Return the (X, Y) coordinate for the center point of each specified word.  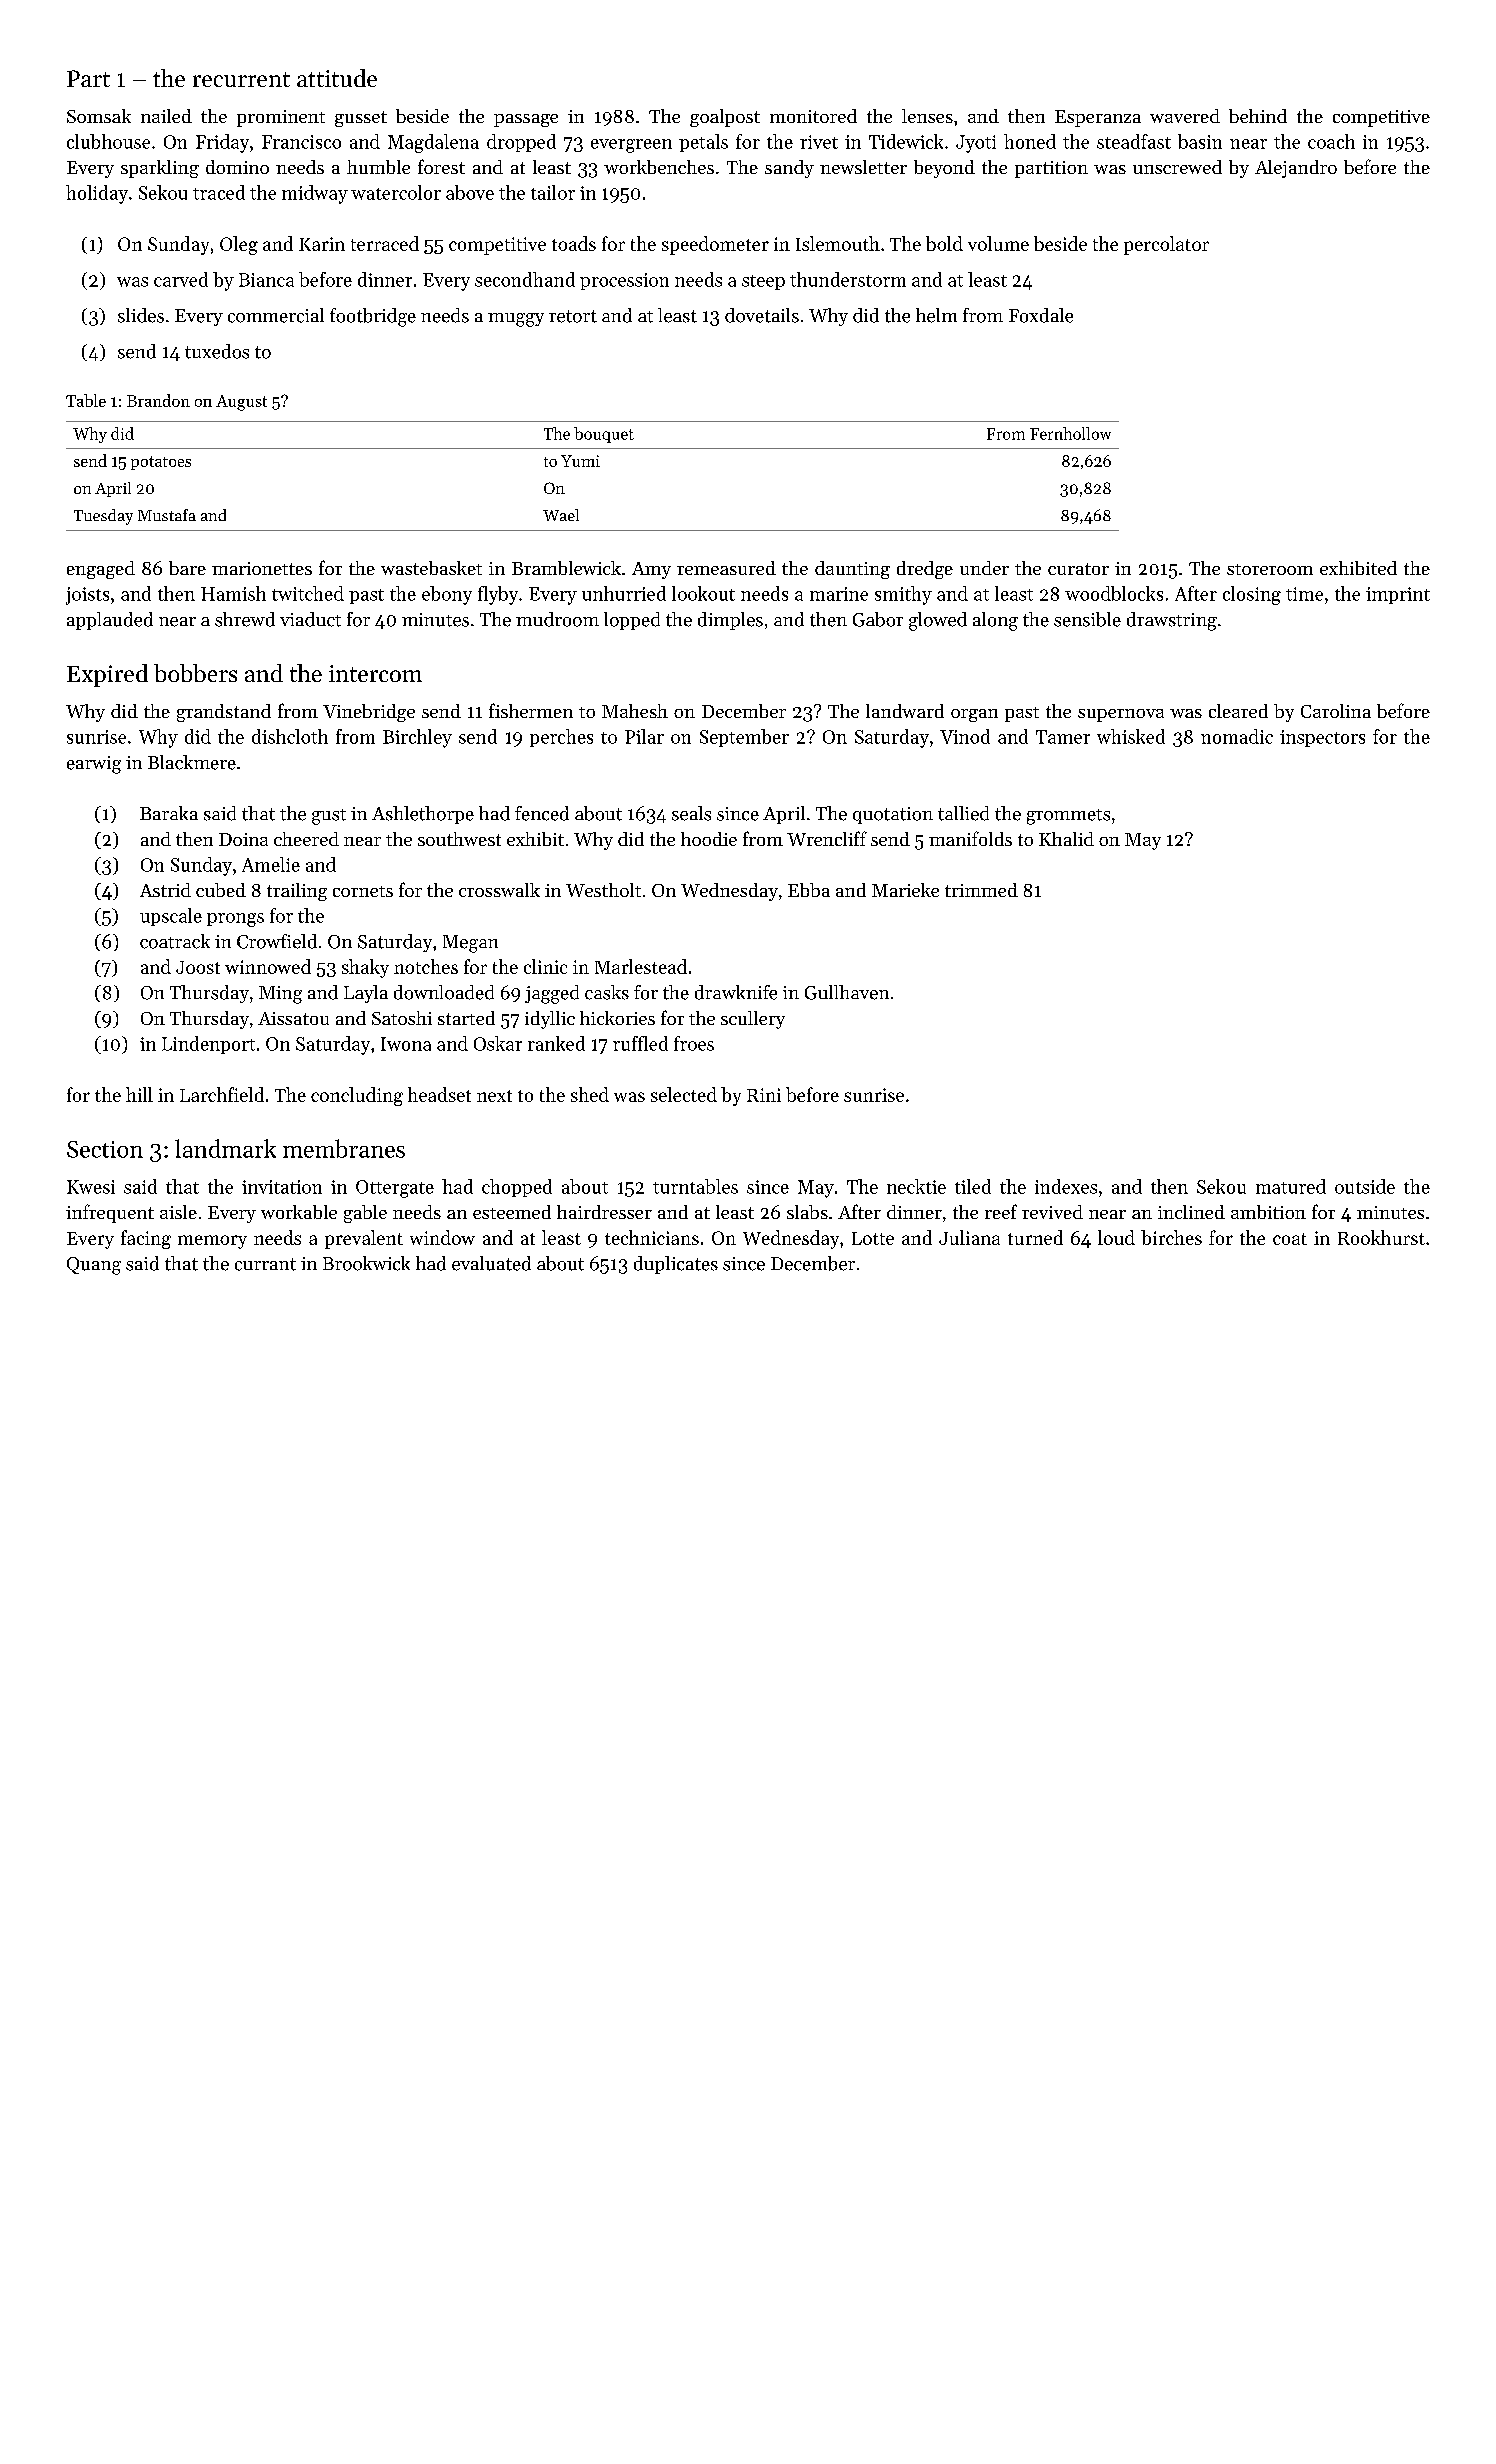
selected (684, 1094)
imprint (1398, 595)
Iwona (406, 1044)
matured (1291, 1186)
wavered (1185, 116)
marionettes (262, 568)
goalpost (725, 118)
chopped (517, 1188)
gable (365, 1214)
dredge (925, 570)
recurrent (241, 79)
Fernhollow (1070, 433)
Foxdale (1041, 315)
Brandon (158, 400)
